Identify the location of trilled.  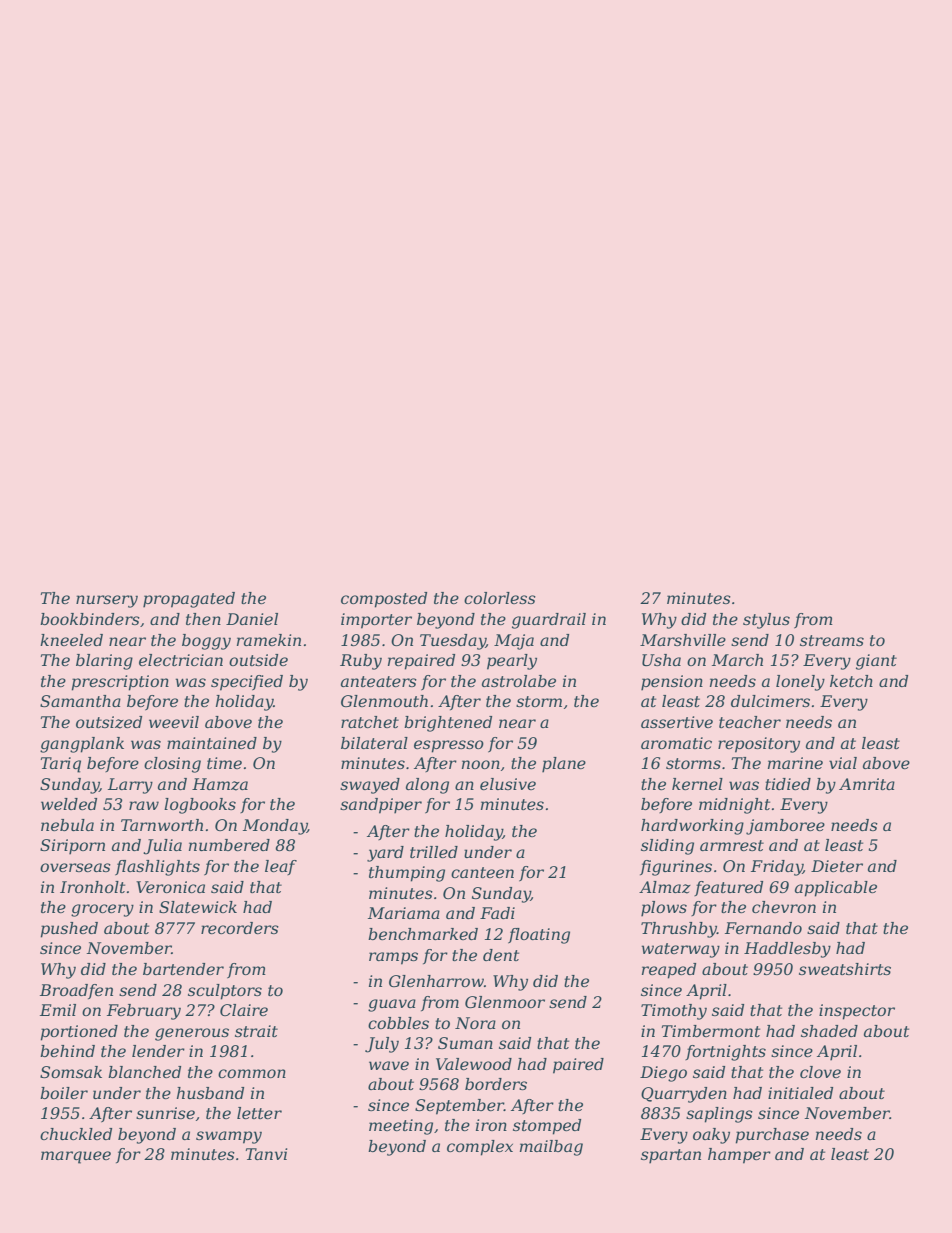
(434, 852).
